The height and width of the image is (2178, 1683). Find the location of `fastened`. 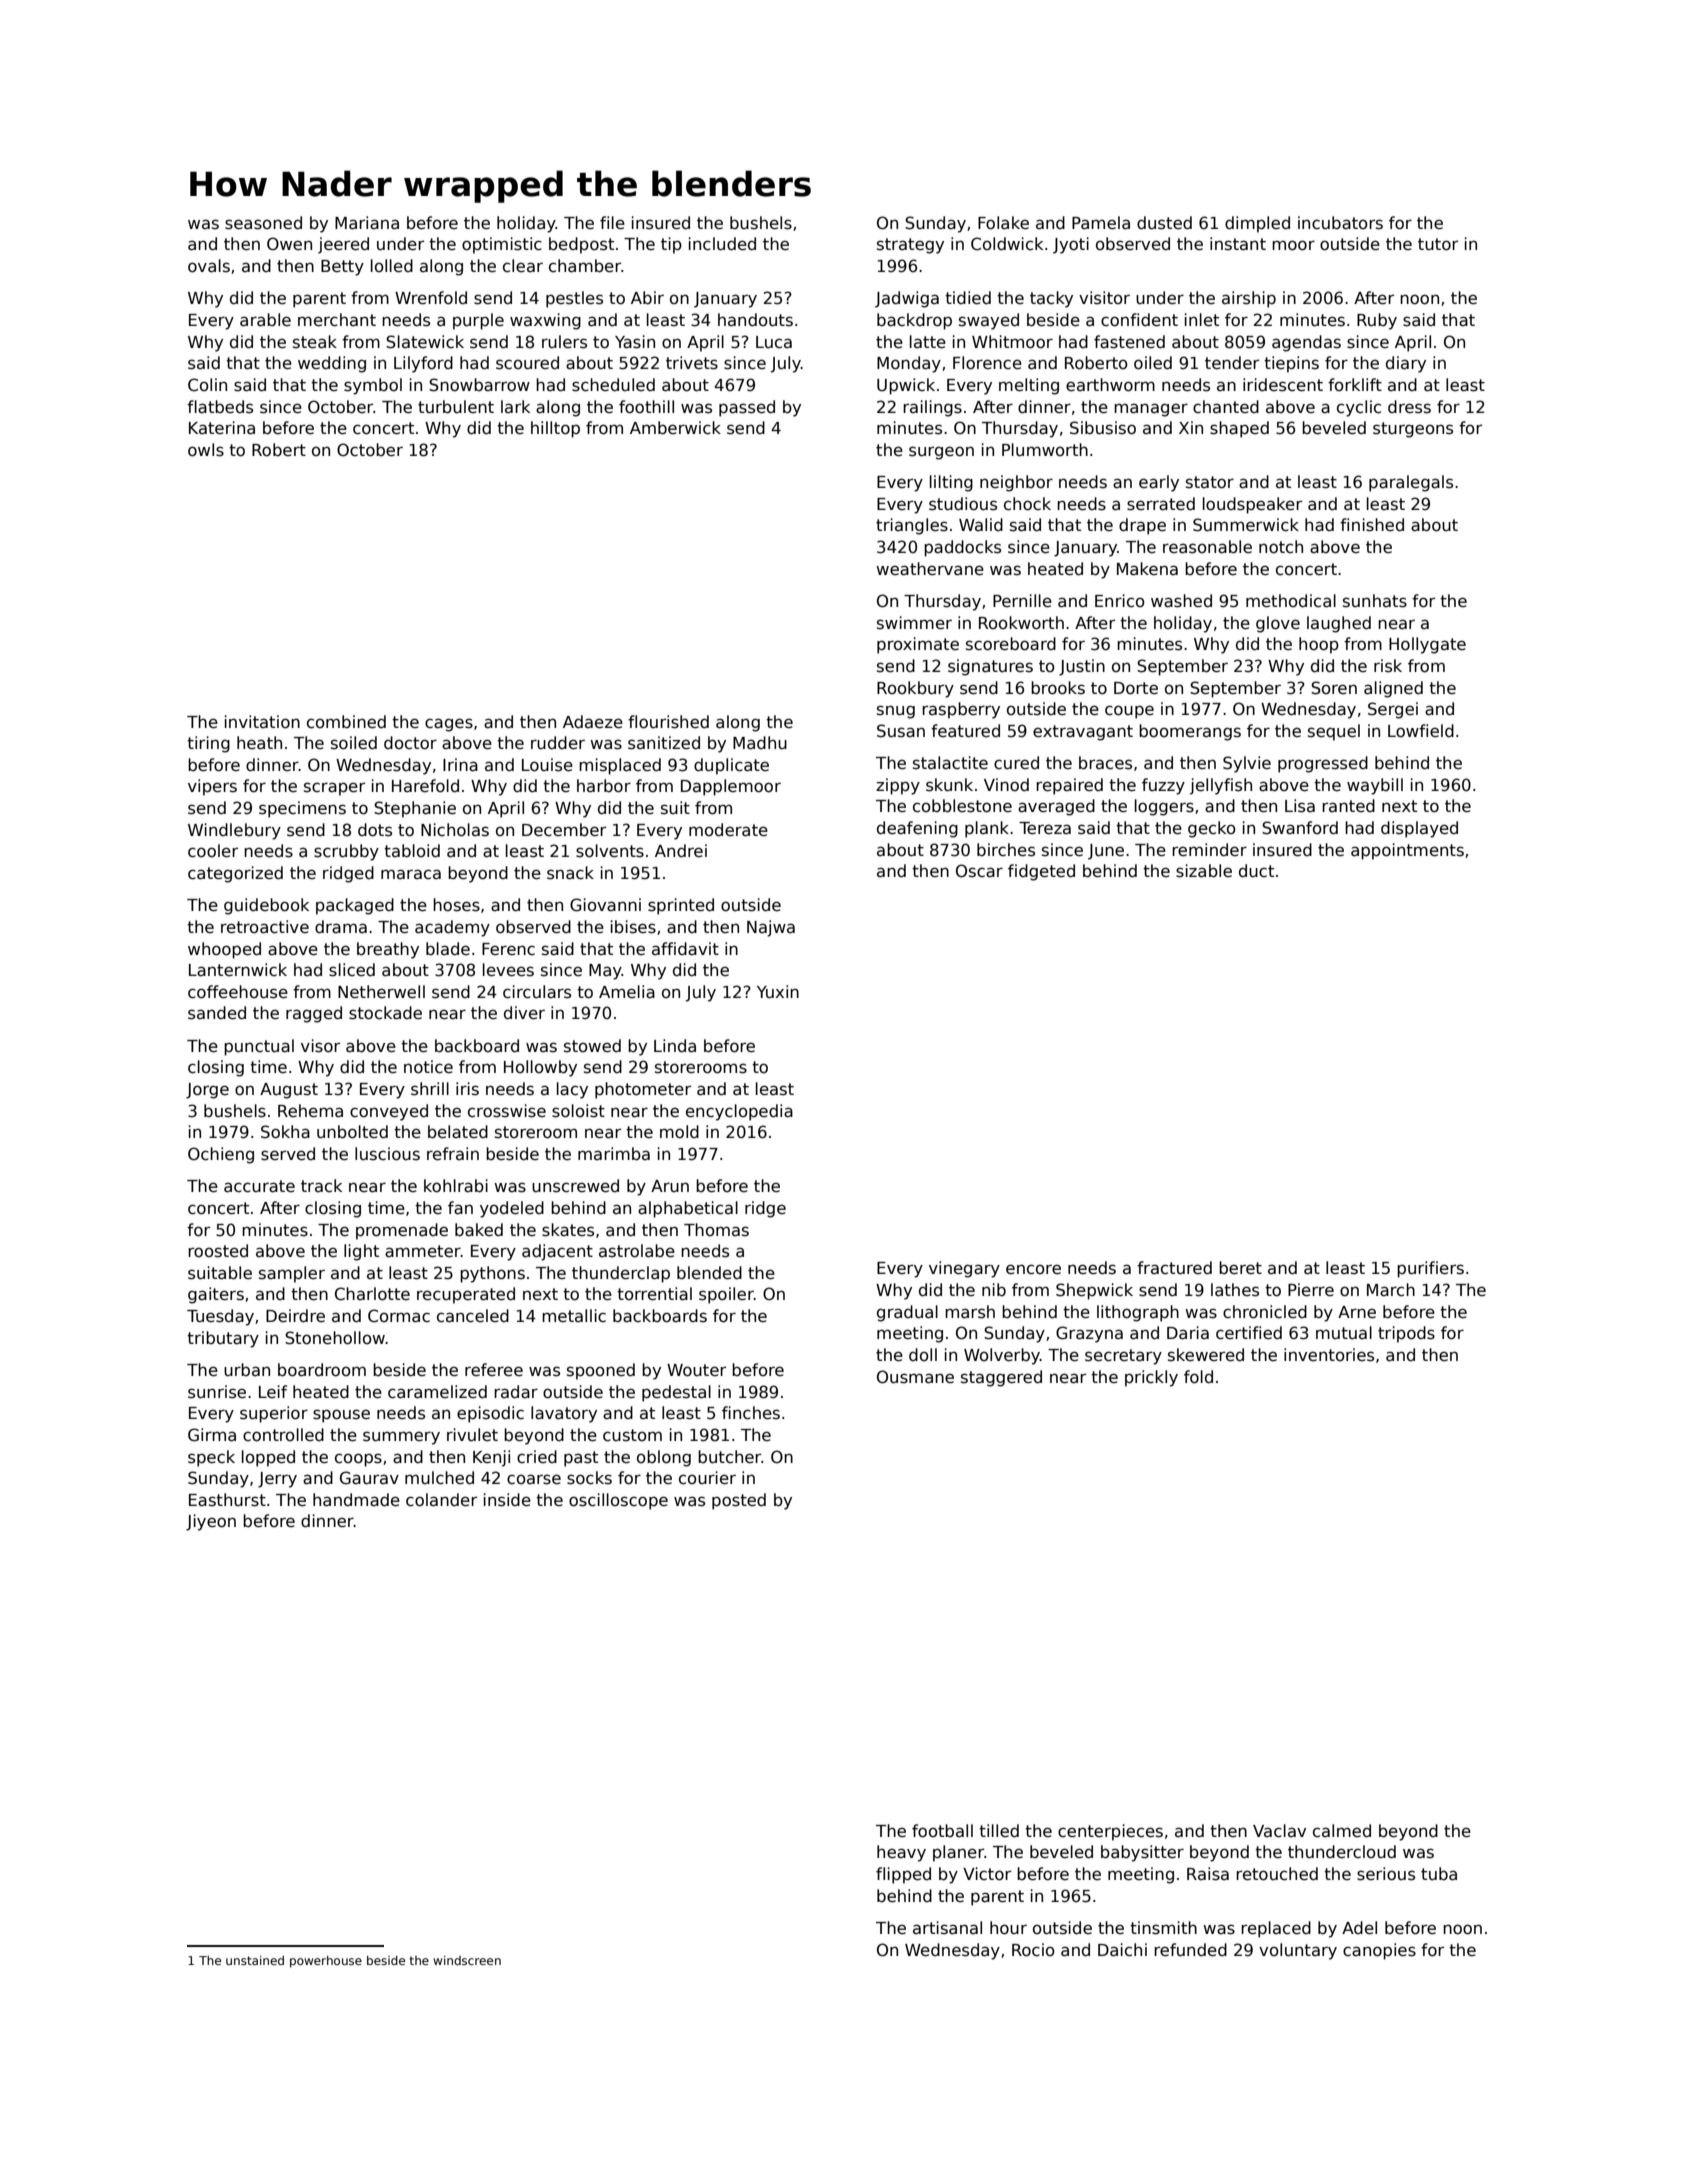

fastened is located at coordinates (1129, 342).
